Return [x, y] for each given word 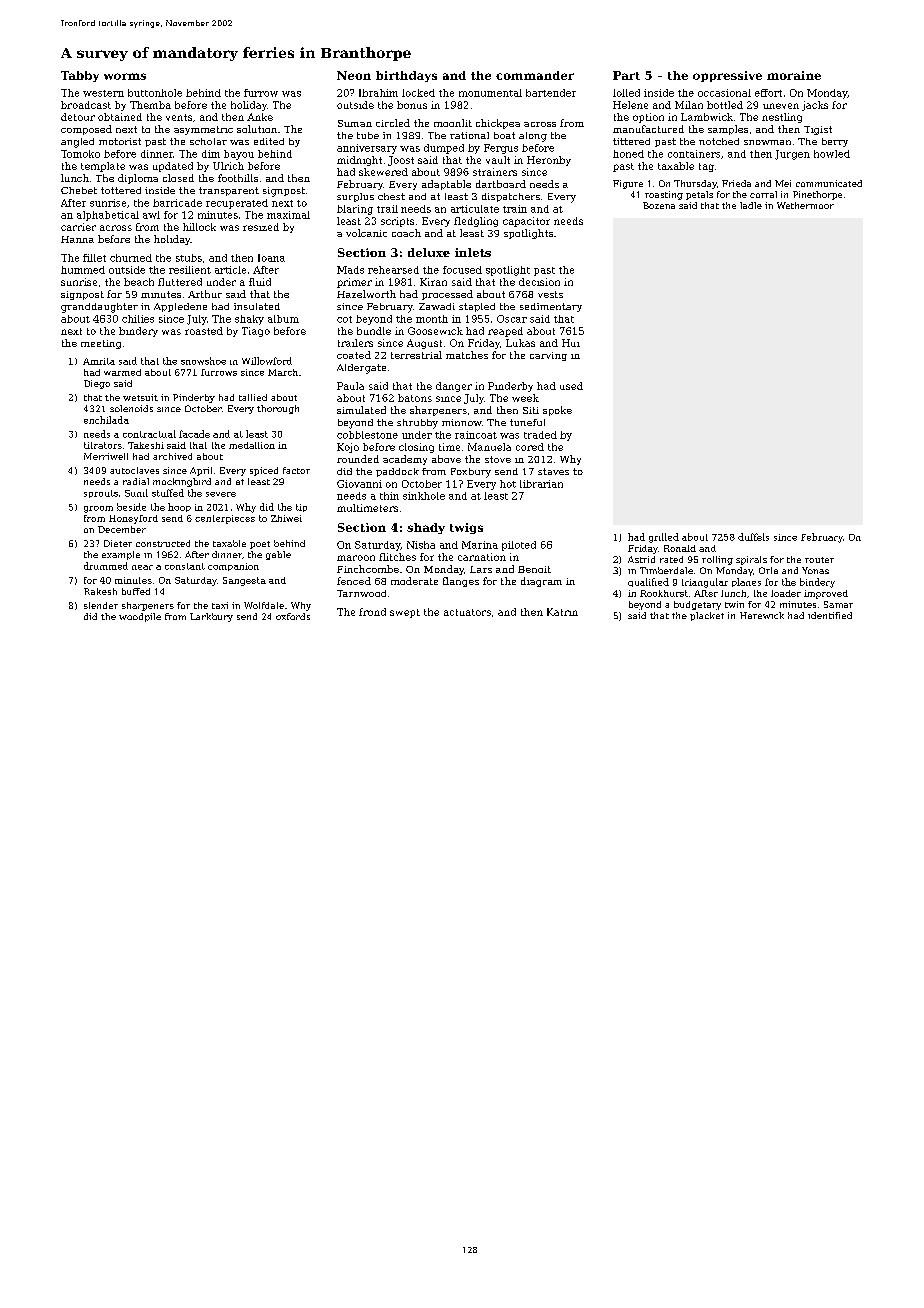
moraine [794, 75]
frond [372, 612]
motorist [120, 141]
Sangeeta [244, 581]
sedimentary [551, 307]
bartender [551, 93]
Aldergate [361, 369]
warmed [122, 372]
